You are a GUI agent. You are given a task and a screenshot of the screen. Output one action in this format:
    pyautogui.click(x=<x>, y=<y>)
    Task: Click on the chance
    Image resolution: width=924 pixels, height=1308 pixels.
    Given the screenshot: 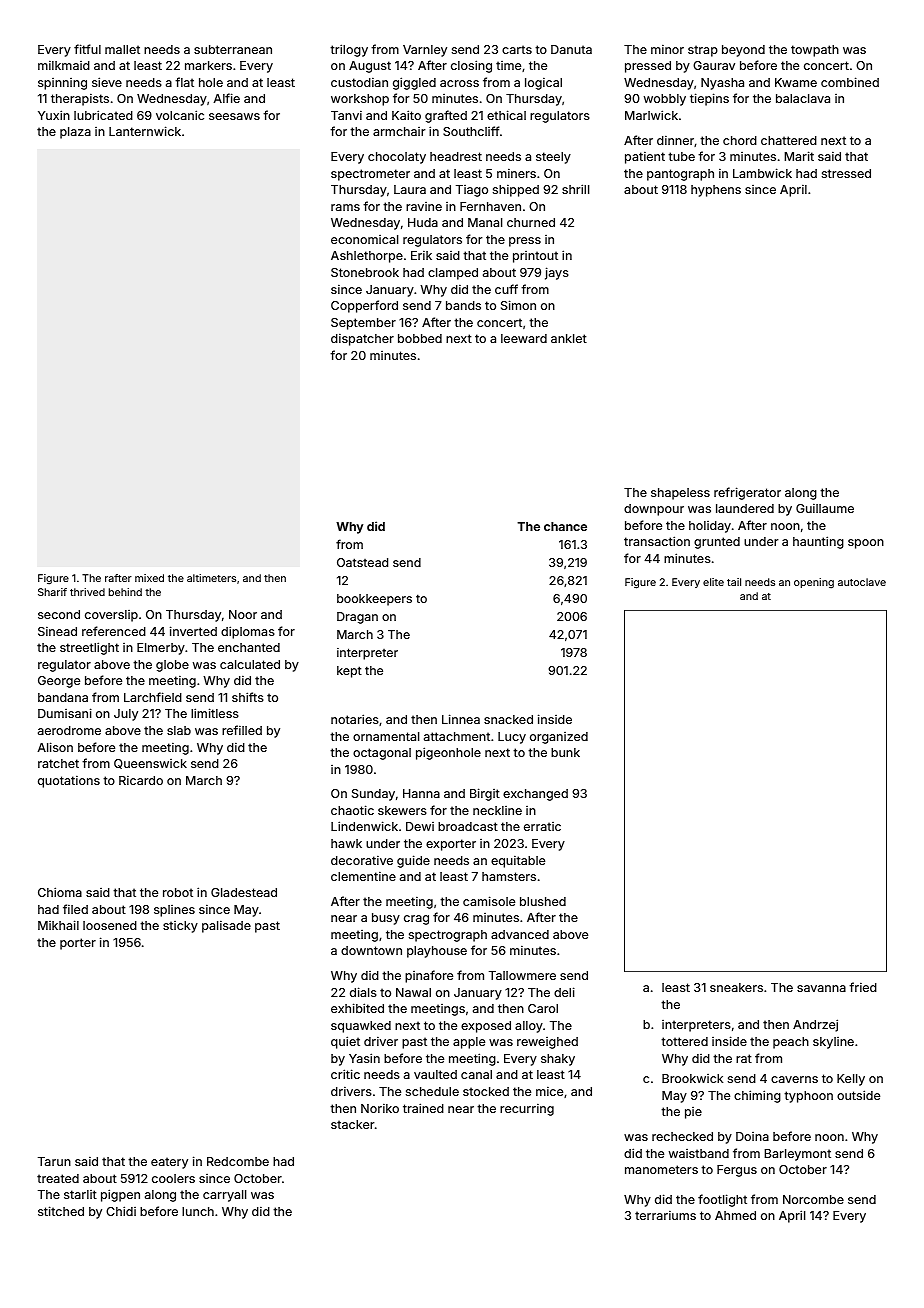 What is the action you would take?
    pyautogui.click(x=565, y=526)
